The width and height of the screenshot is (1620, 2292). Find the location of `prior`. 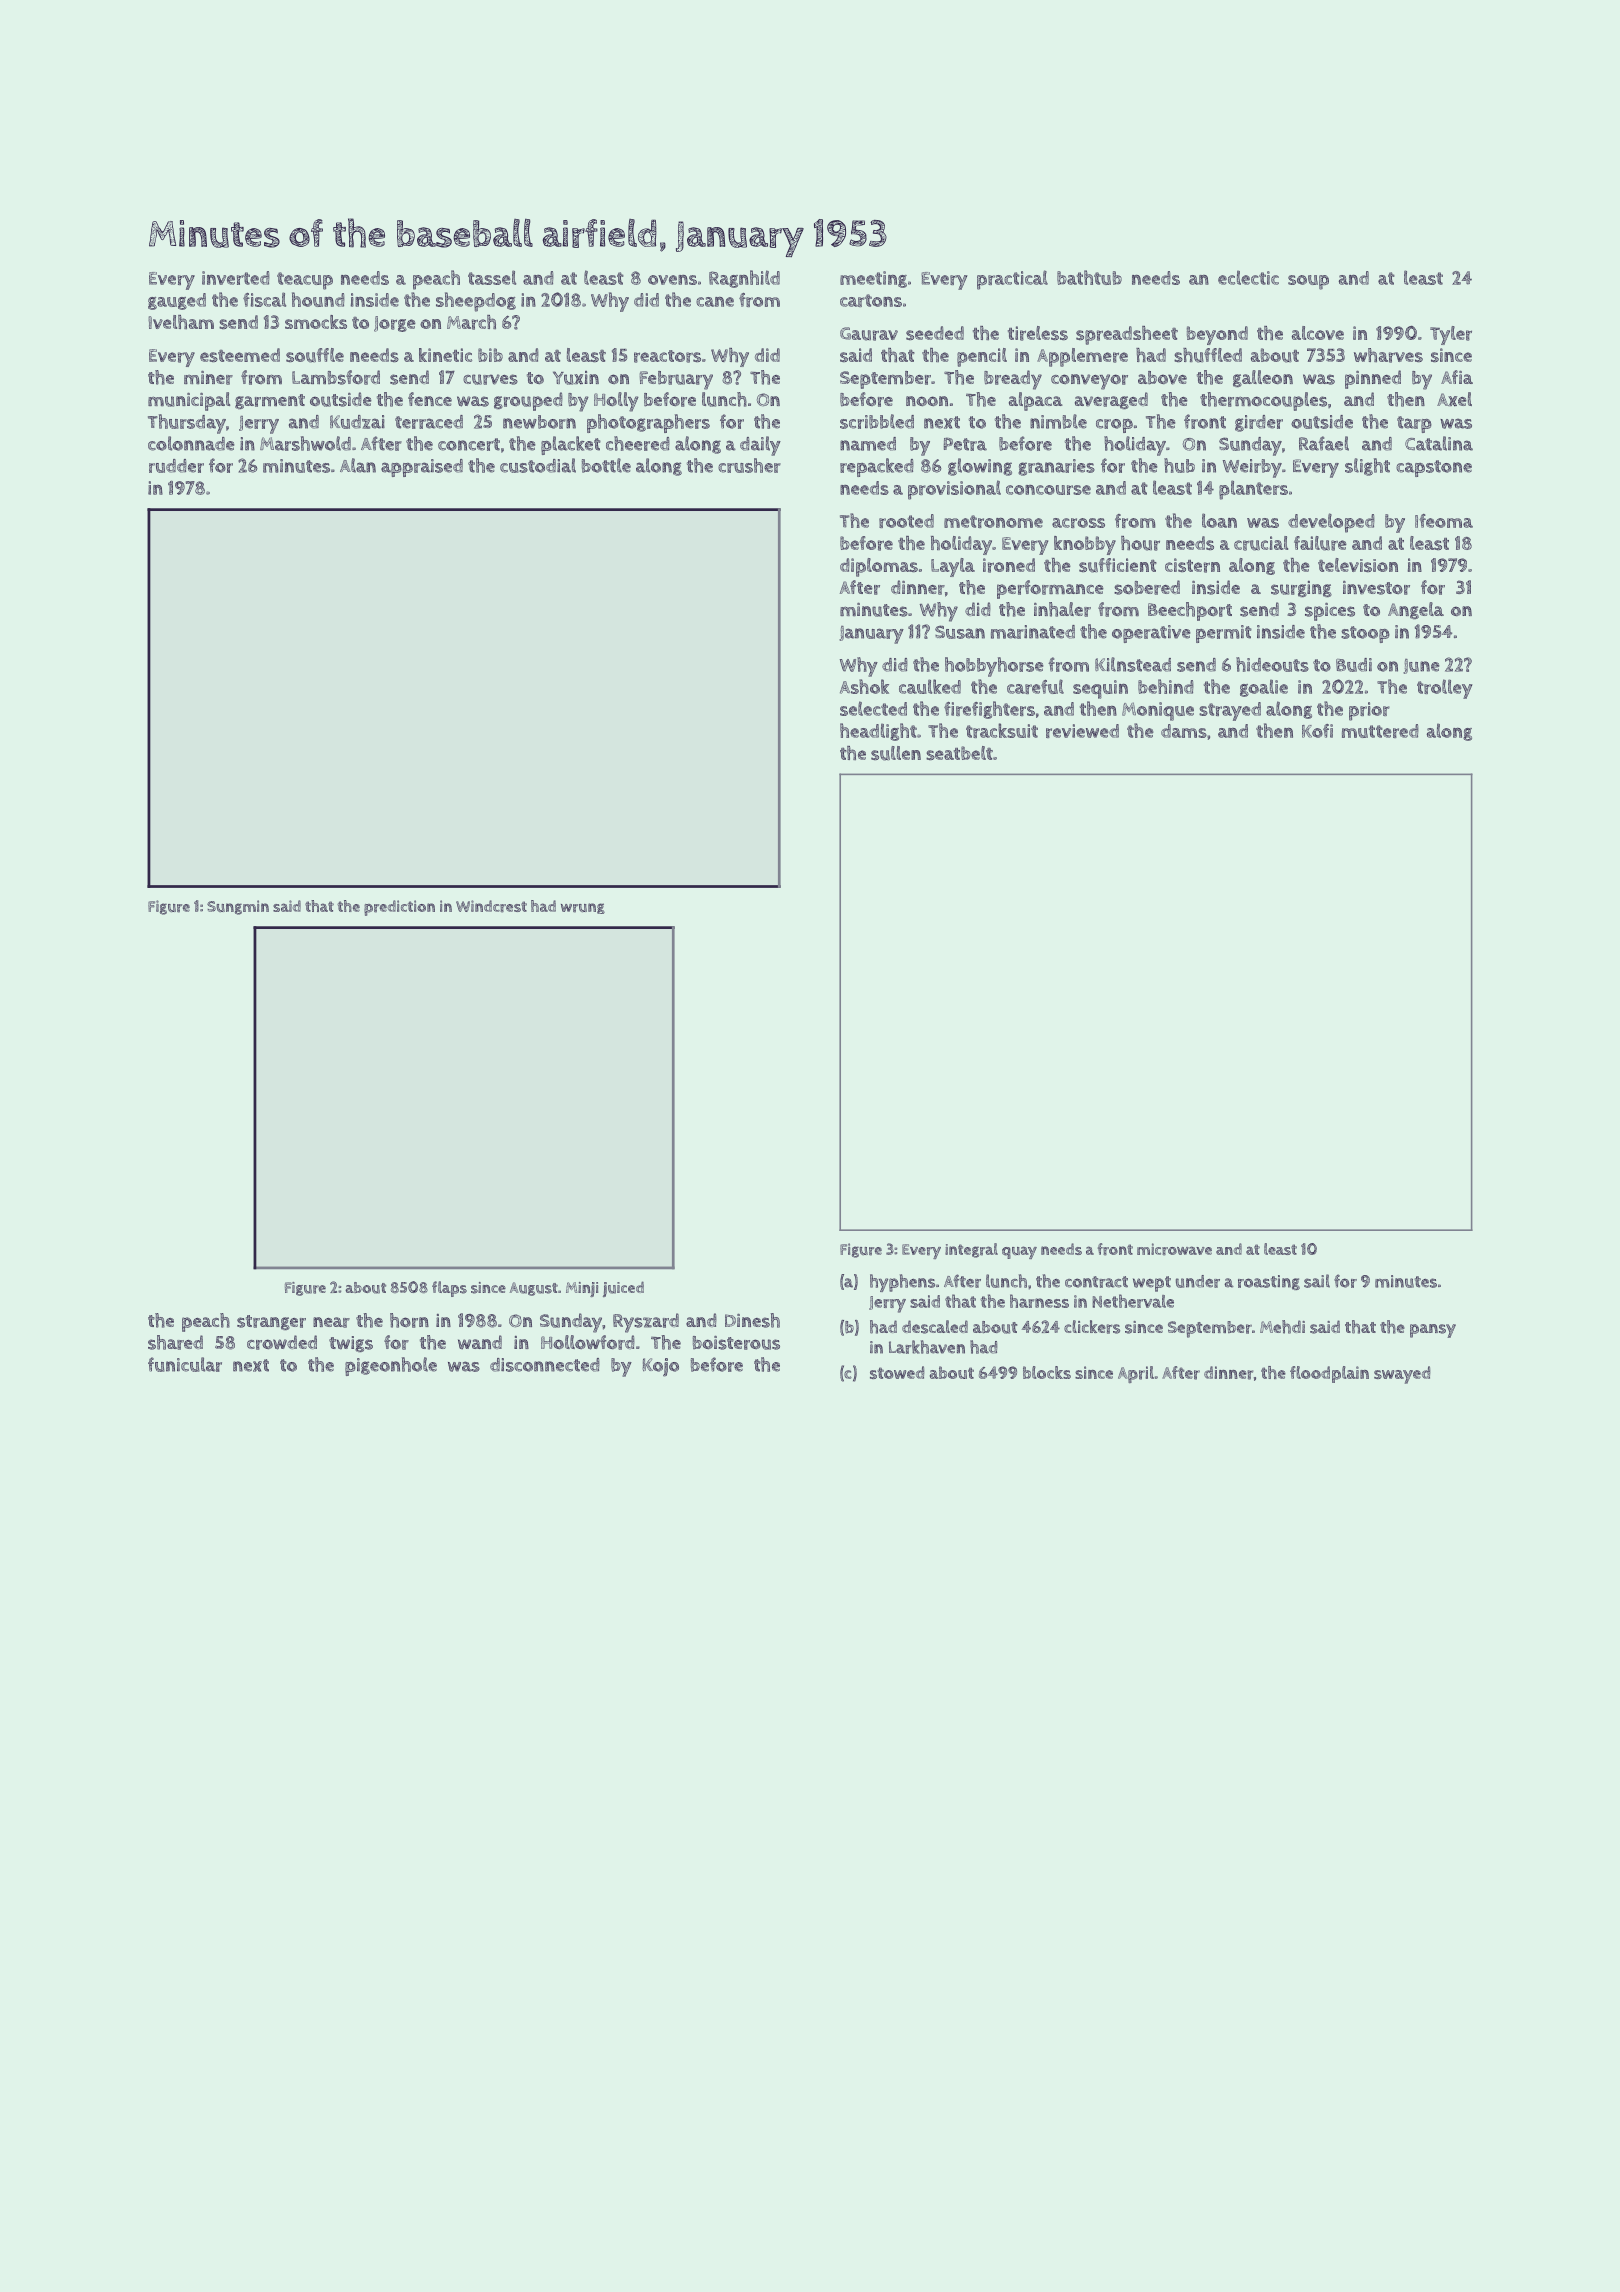

prior is located at coordinates (1369, 711).
